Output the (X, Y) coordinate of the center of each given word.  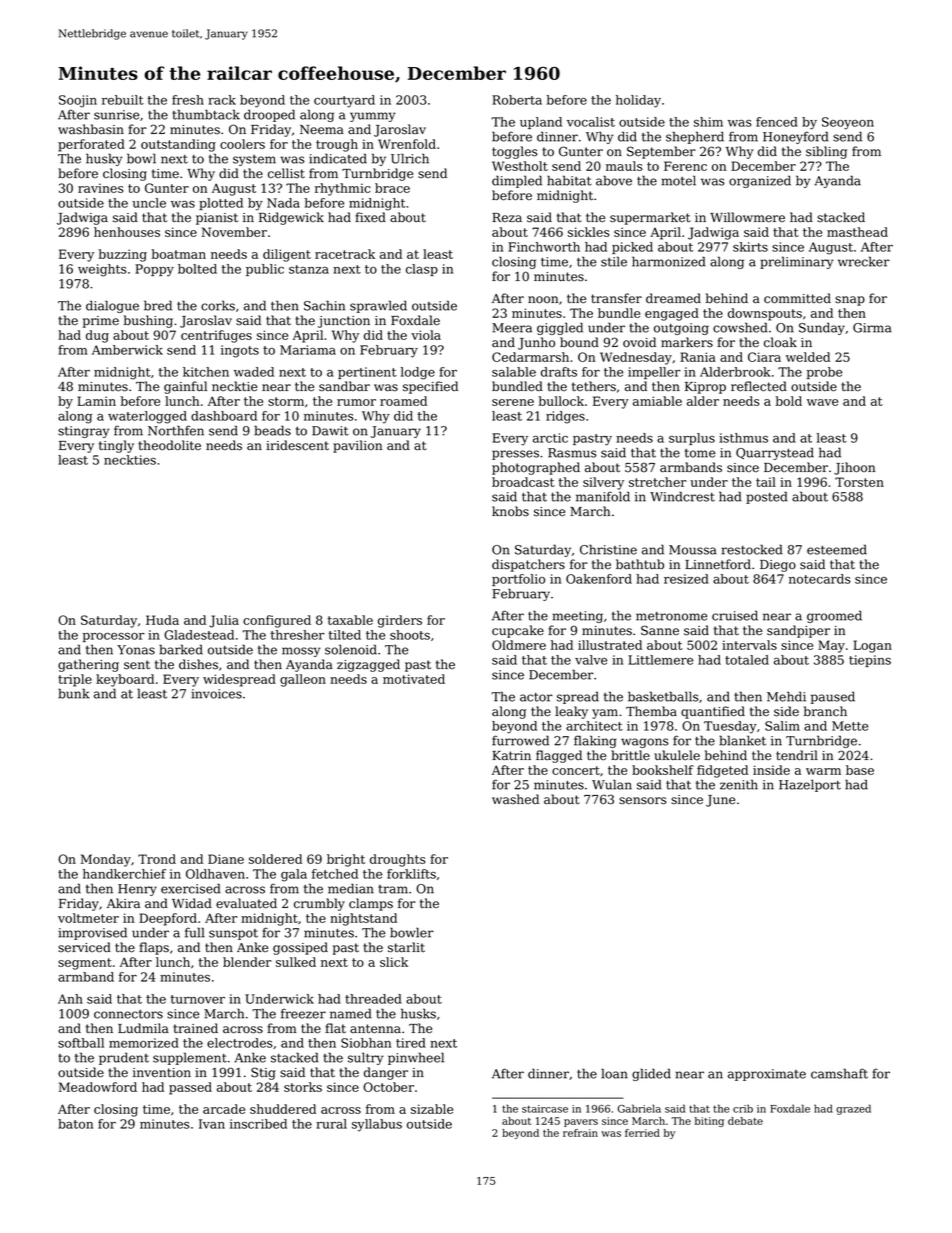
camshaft (839, 1073)
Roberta (517, 100)
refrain (580, 1133)
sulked (296, 962)
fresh (188, 100)
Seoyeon (848, 123)
